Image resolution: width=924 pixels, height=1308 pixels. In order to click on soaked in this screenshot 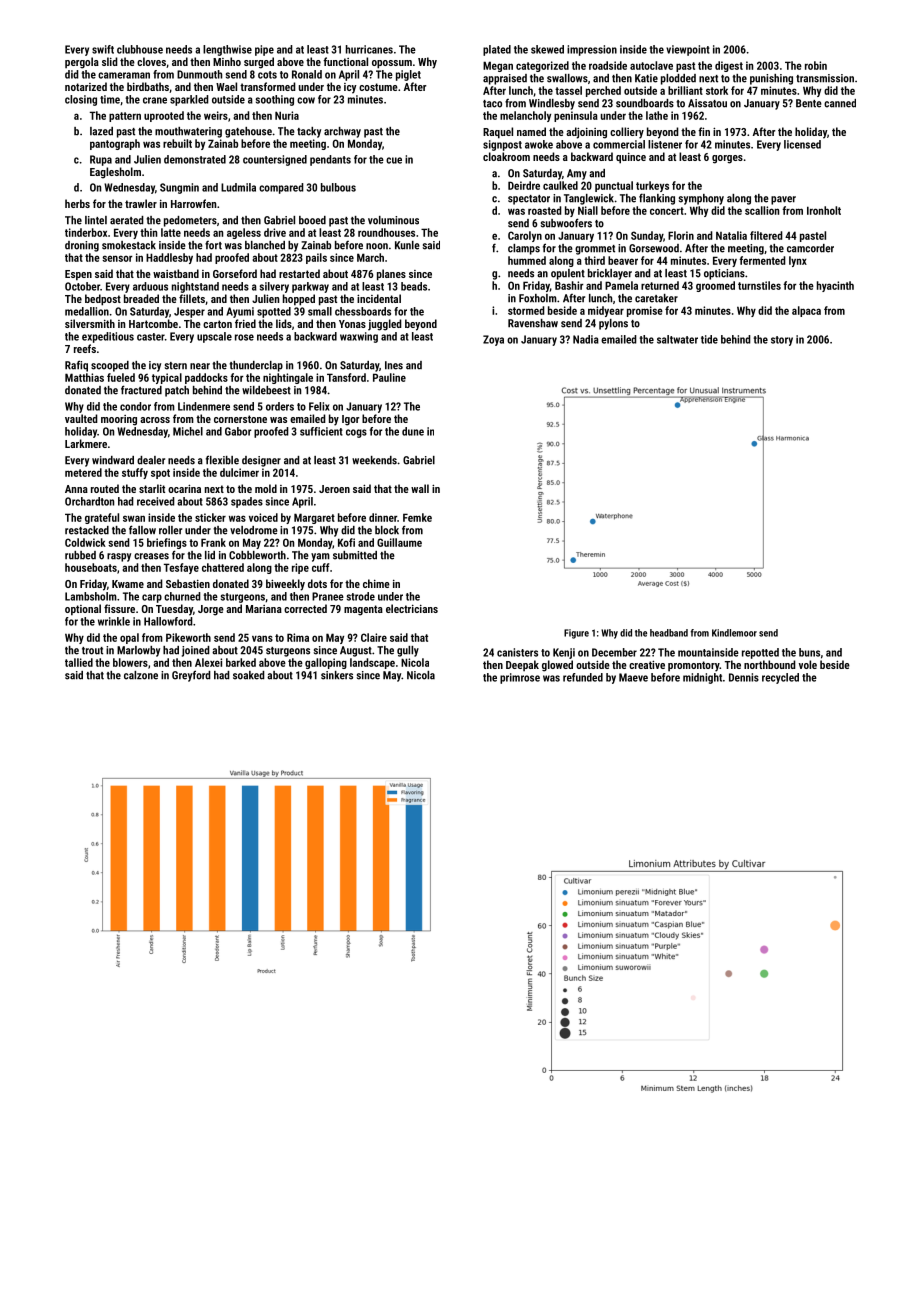, I will do `click(249, 675)`.
